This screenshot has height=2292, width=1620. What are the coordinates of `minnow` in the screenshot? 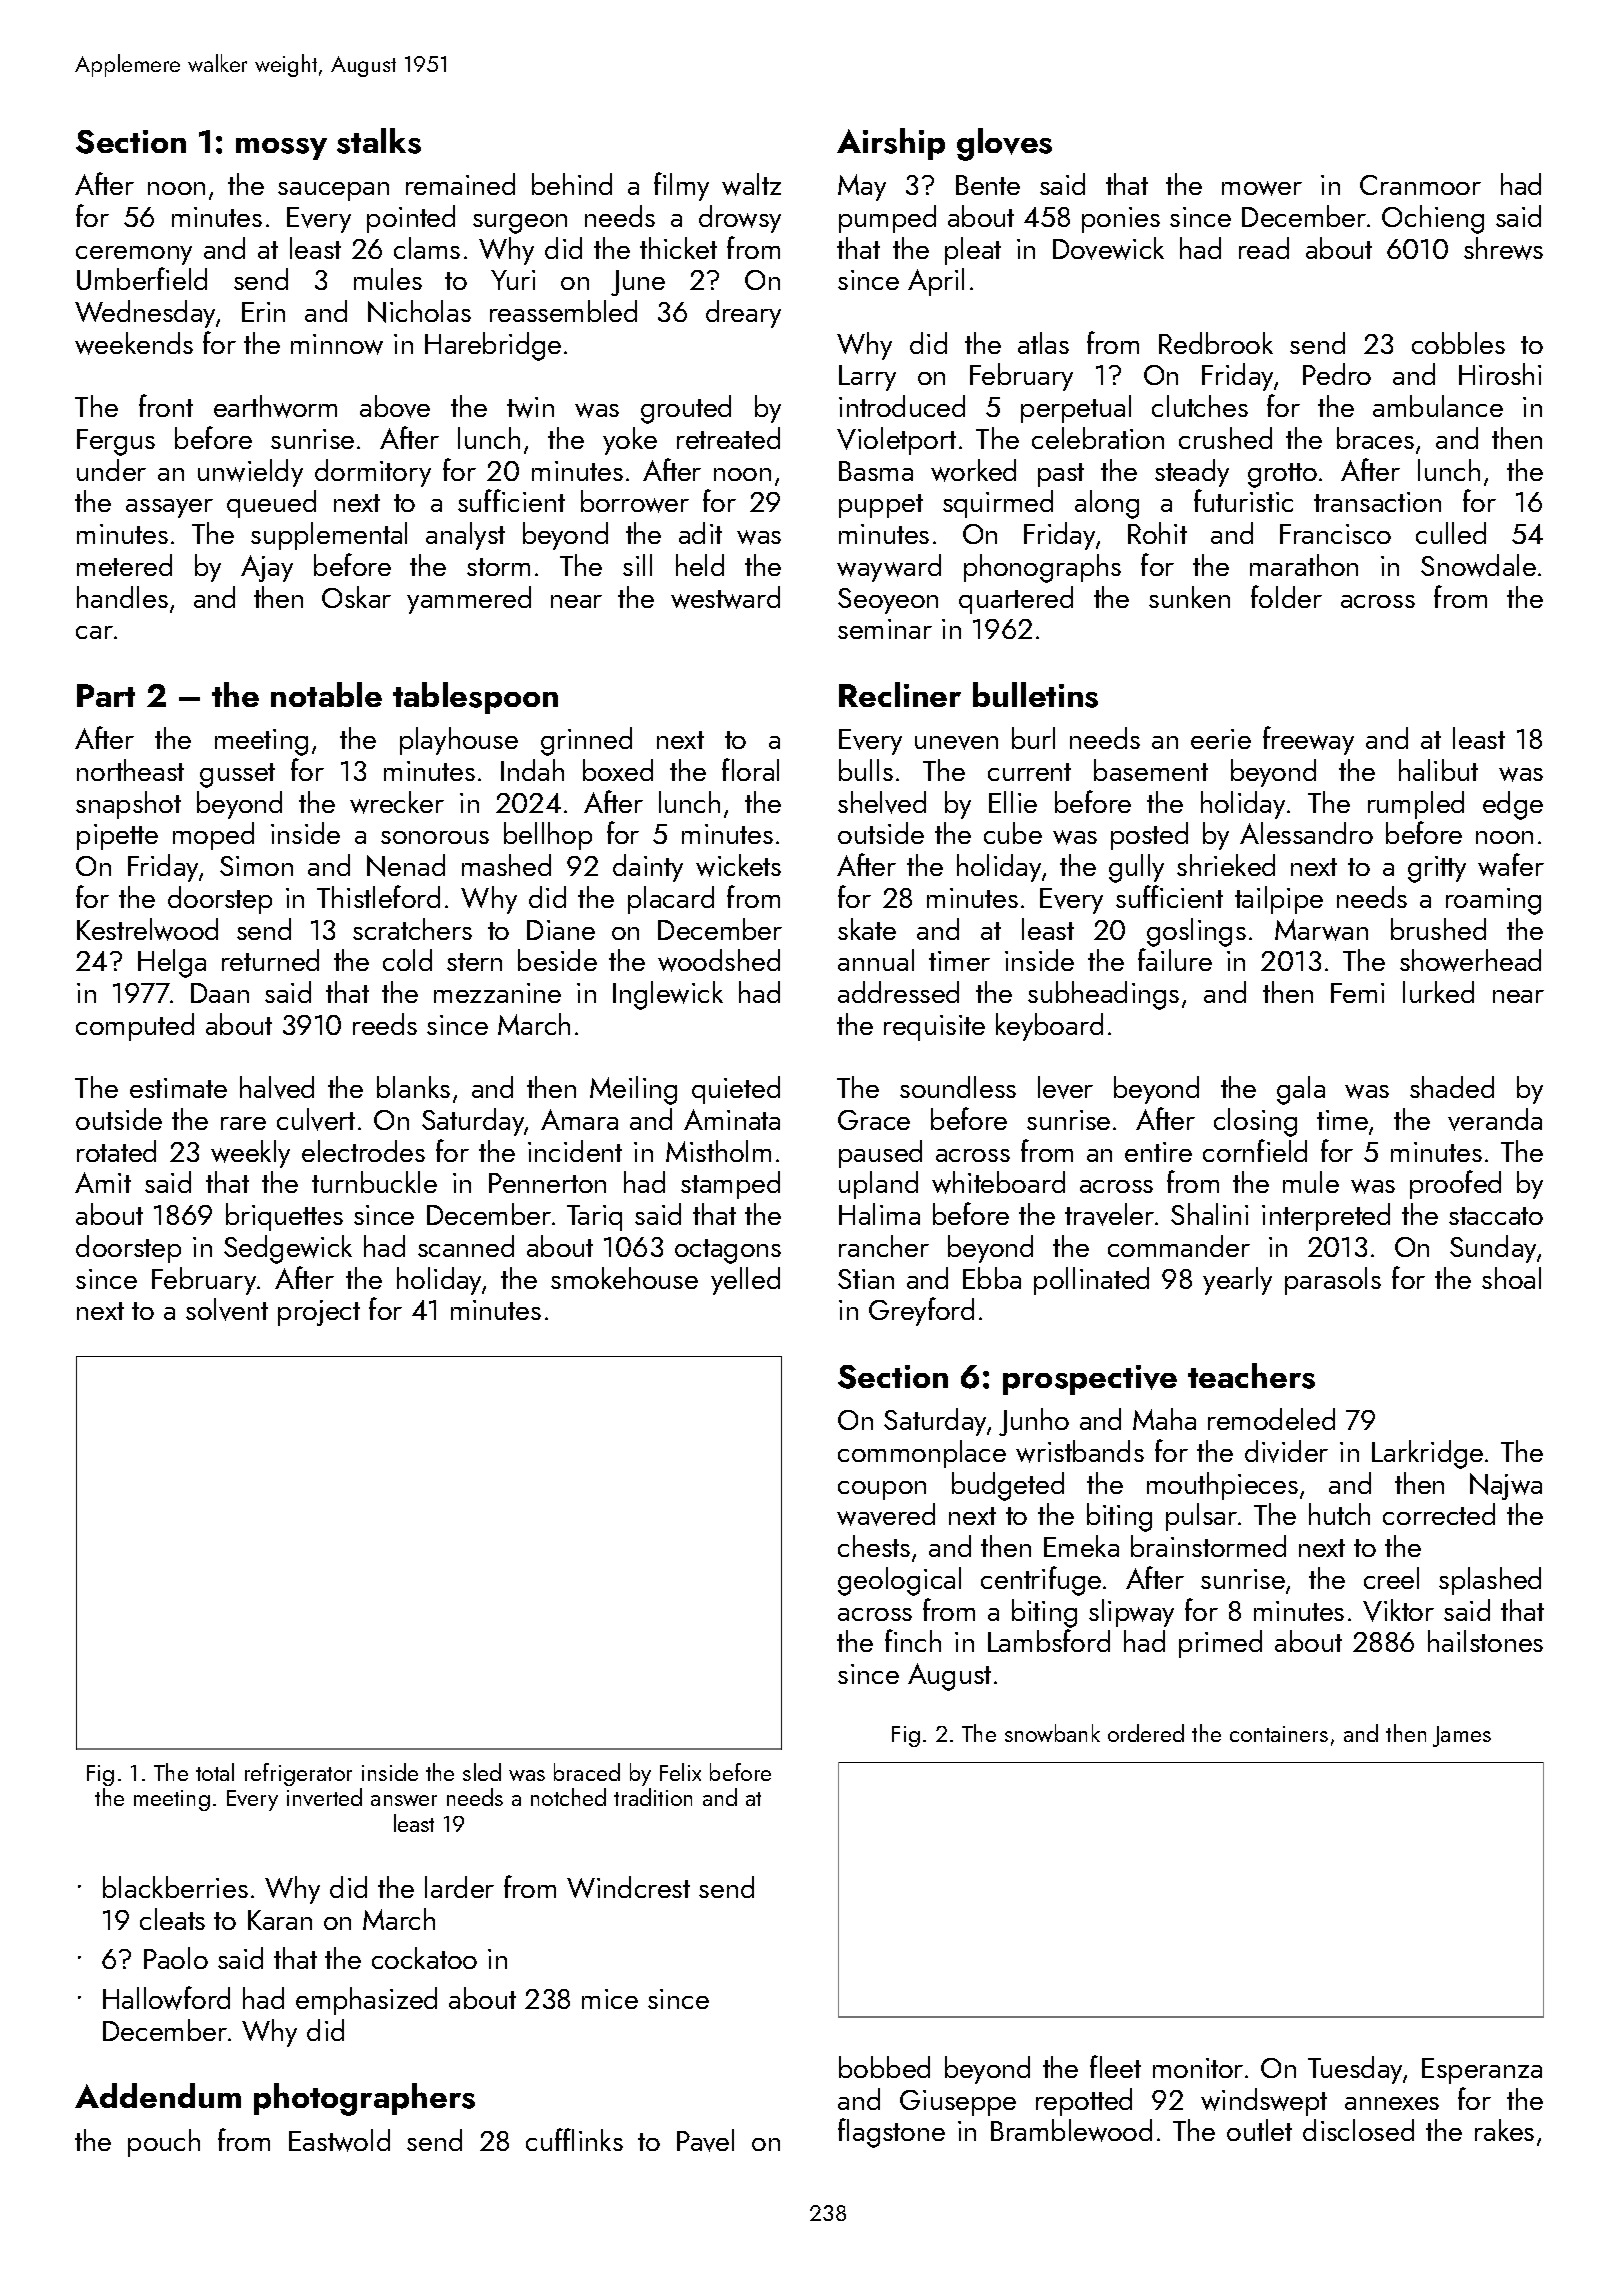 It's located at (337, 344).
